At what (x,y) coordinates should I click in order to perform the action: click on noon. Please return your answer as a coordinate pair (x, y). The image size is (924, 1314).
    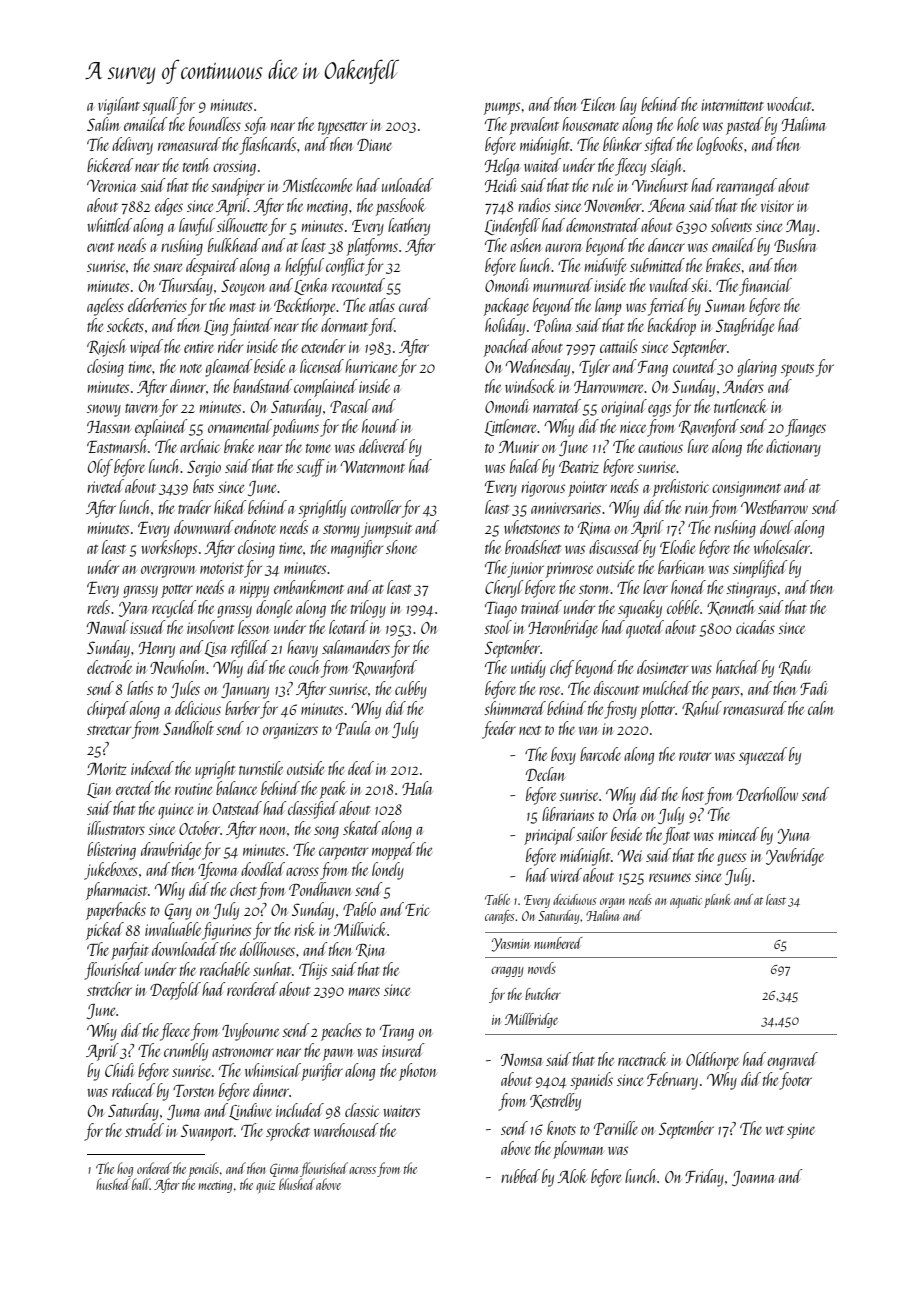
    Looking at the image, I should click on (273, 831).
